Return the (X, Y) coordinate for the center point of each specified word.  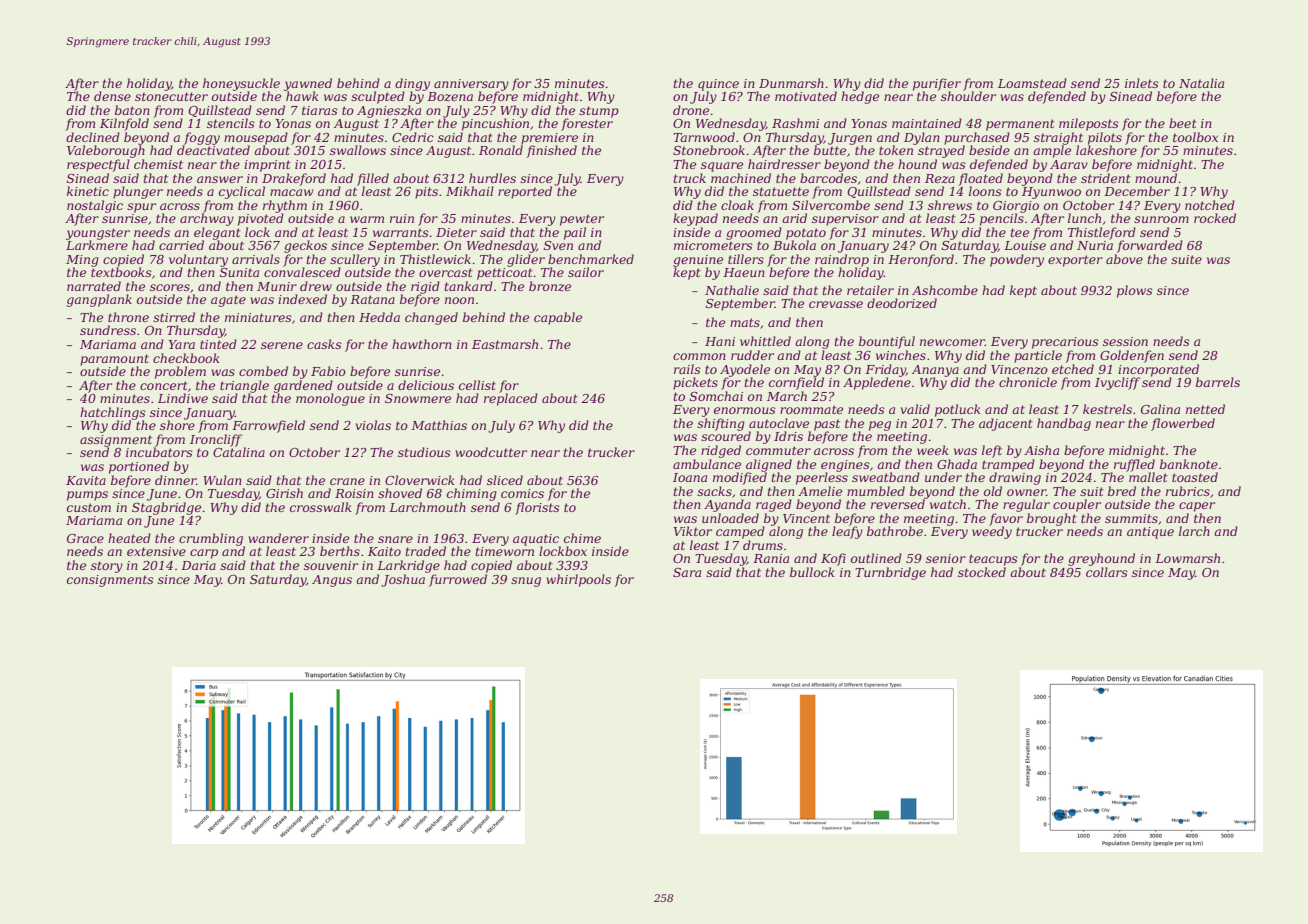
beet (1183, 123)
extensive (156, 551)
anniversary (471, 85)
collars (1107, 572)
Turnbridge (890, 573)
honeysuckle (241, 84)
